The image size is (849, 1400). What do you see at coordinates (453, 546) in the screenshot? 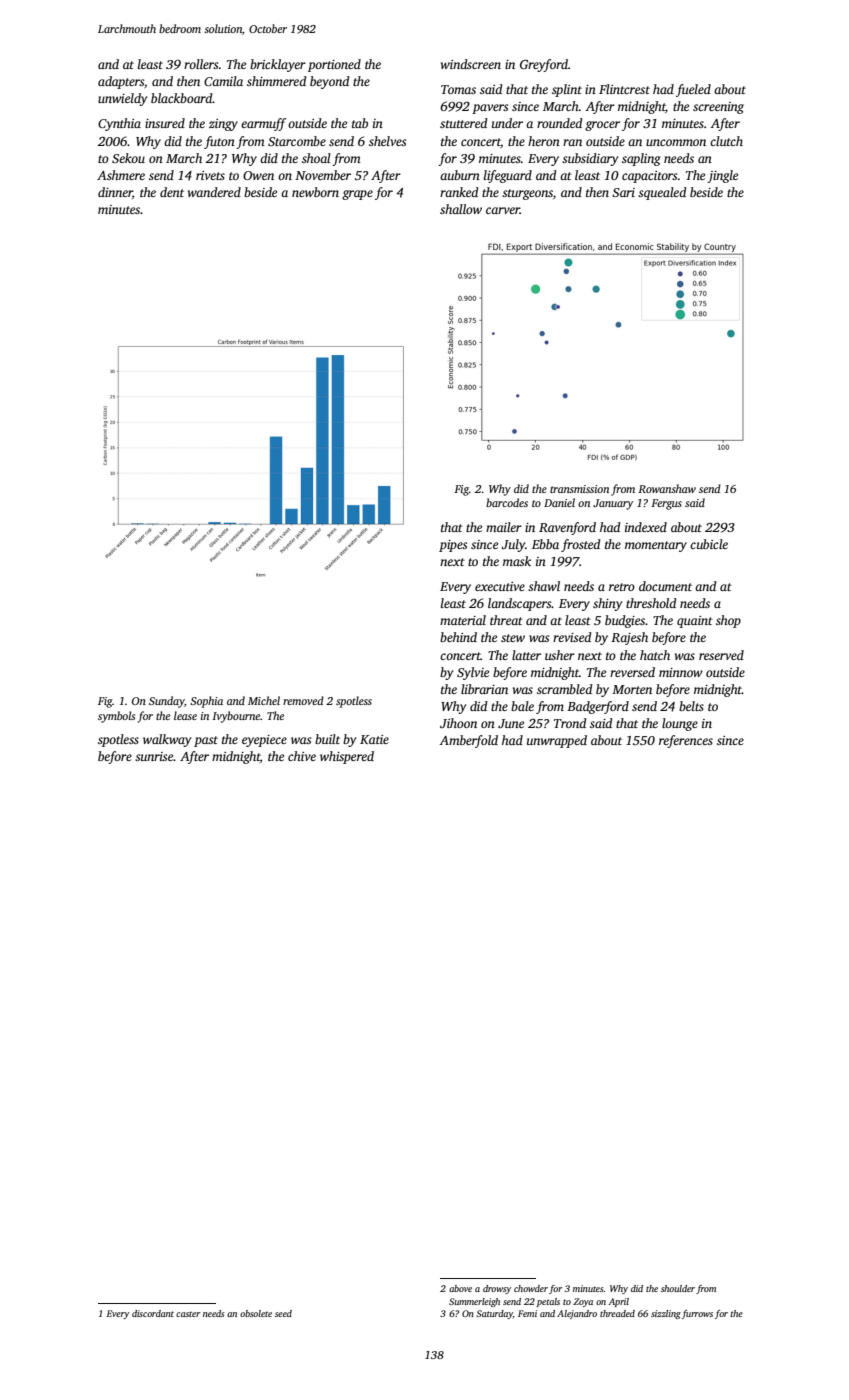
I see `pipes` at bounding box center [453, 546].
